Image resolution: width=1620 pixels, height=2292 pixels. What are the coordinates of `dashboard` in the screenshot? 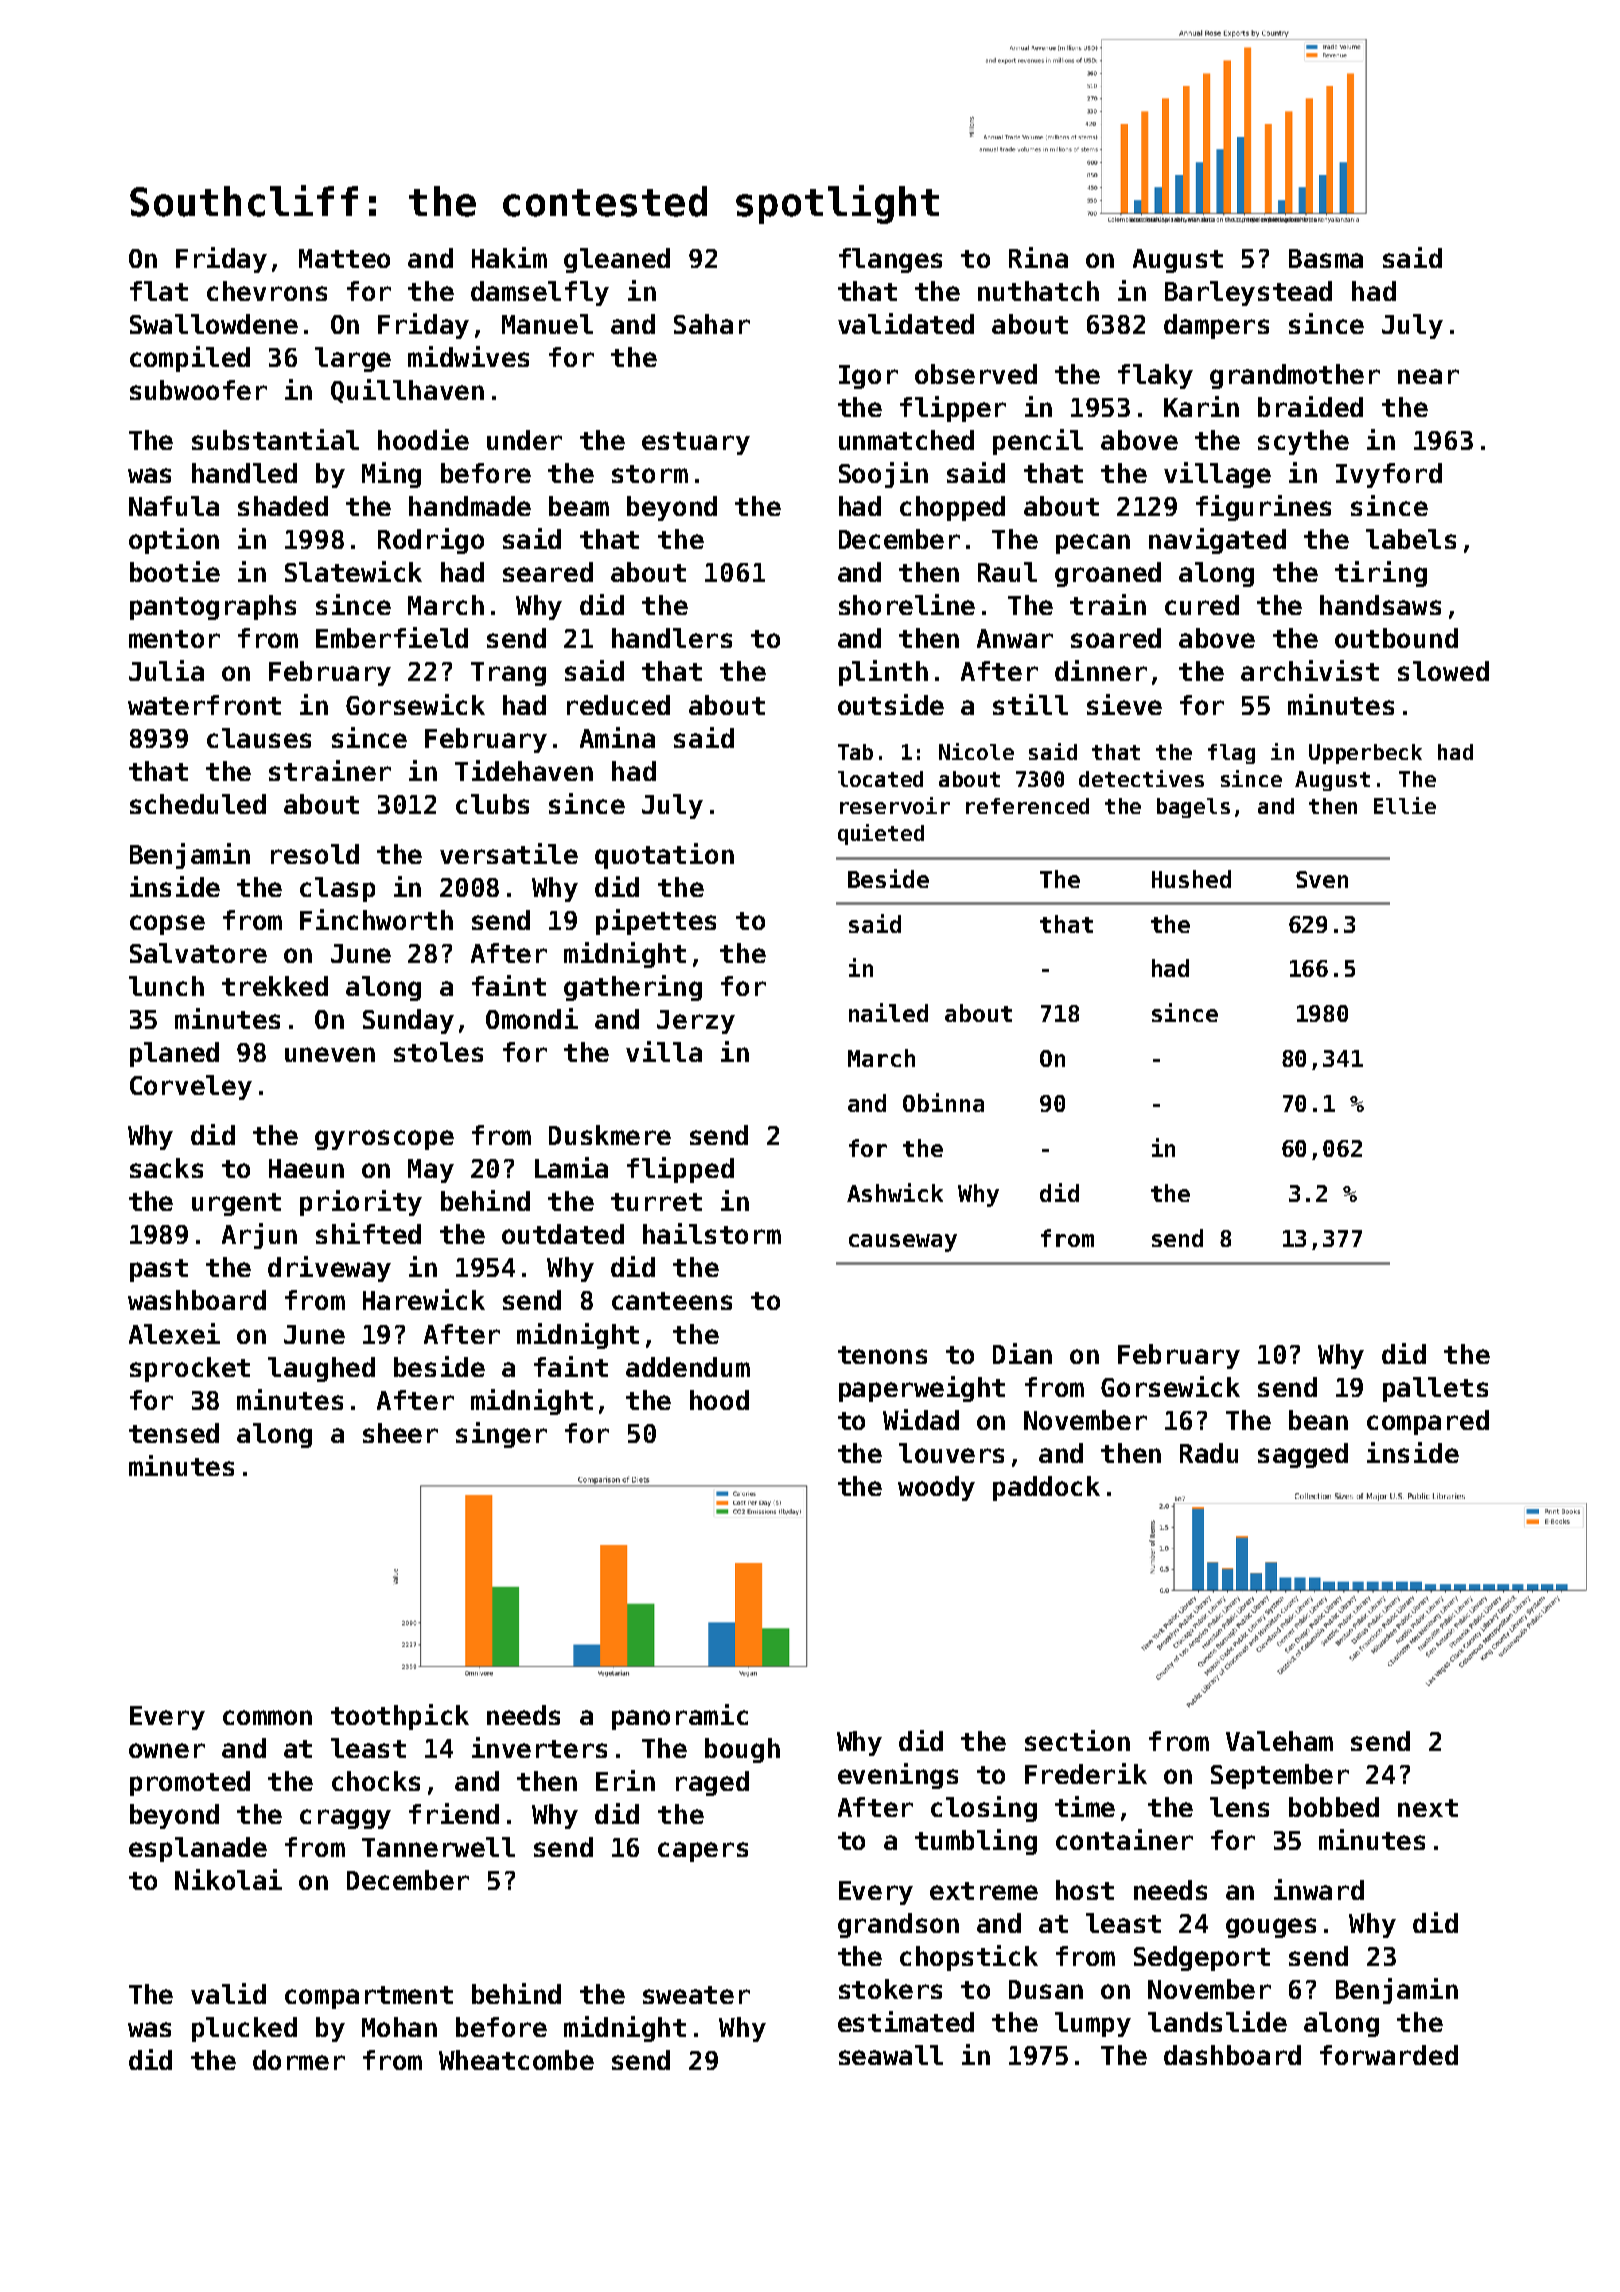 It's located at (1232, 2055).
